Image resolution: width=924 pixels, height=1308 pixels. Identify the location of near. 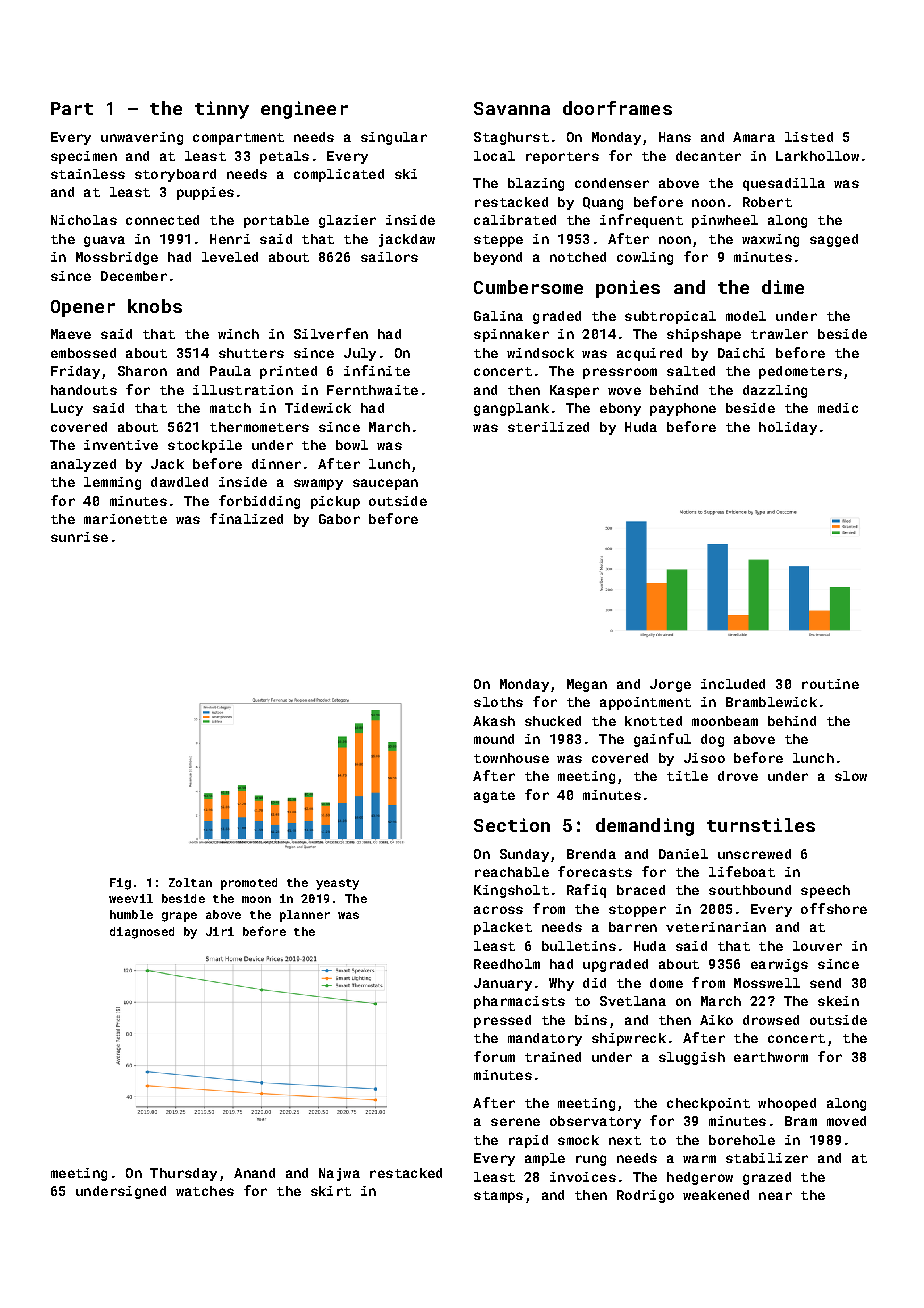
(775, 1196).
